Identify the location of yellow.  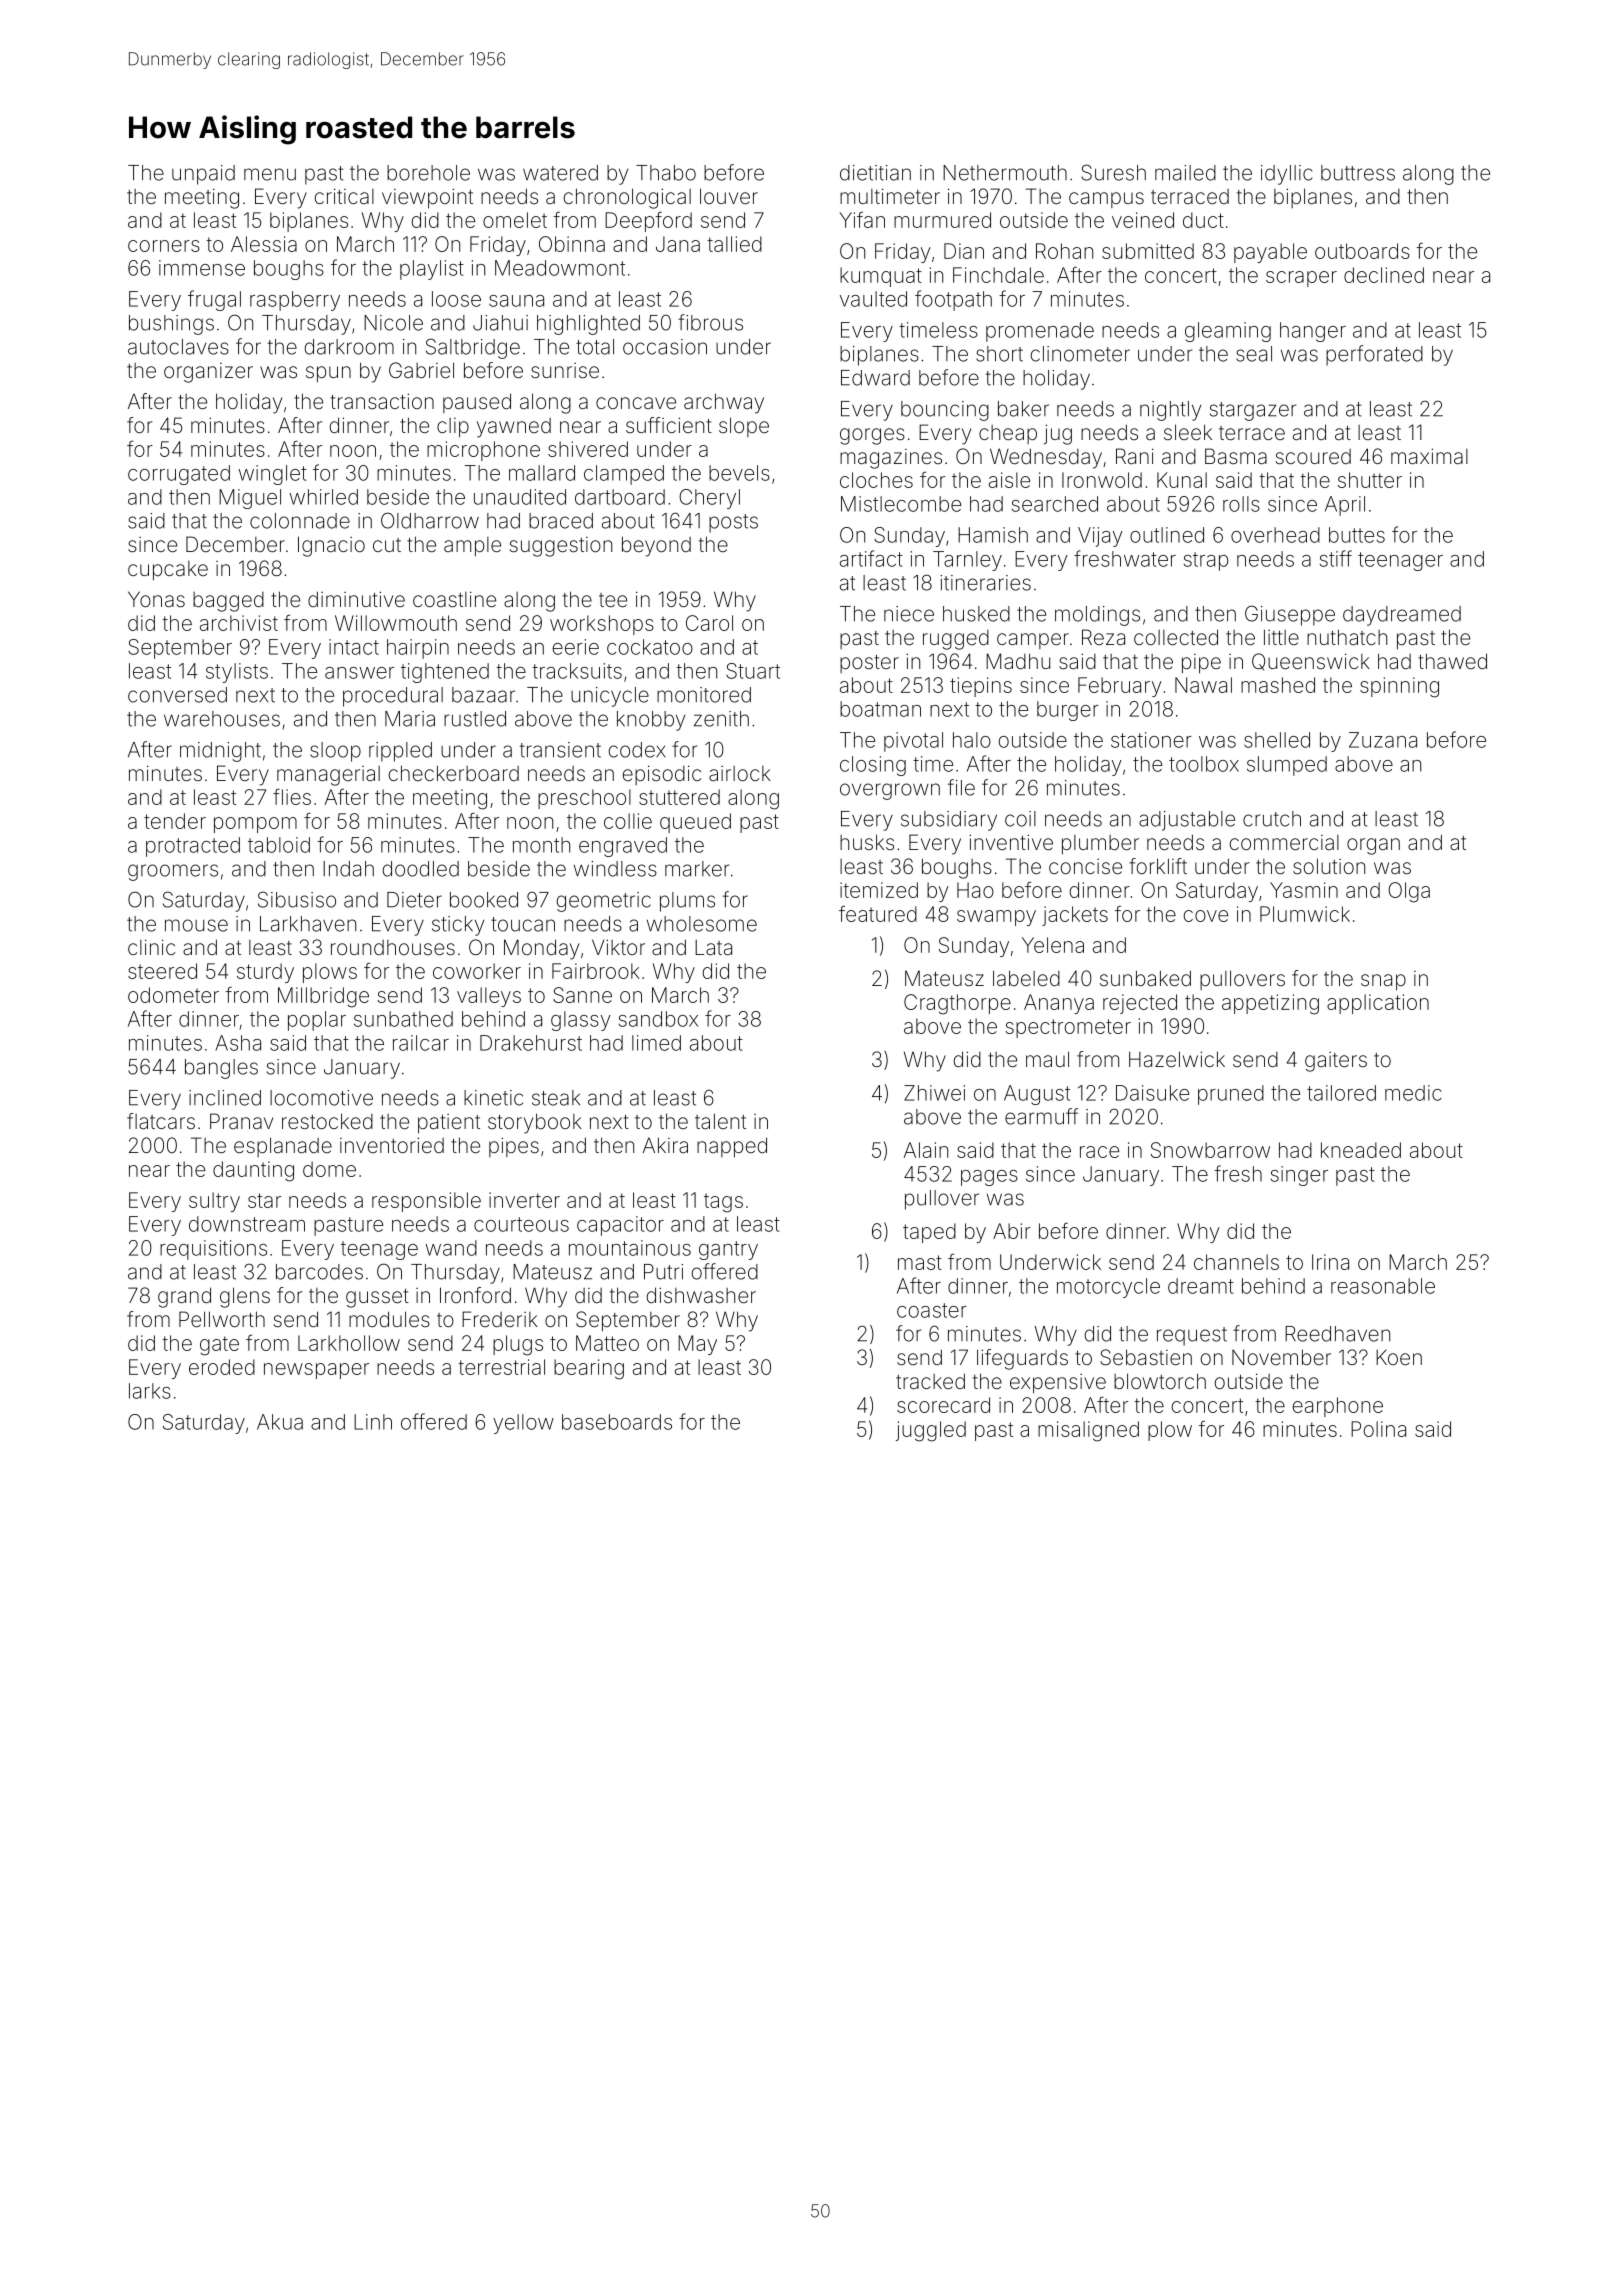
(523, 1424).
